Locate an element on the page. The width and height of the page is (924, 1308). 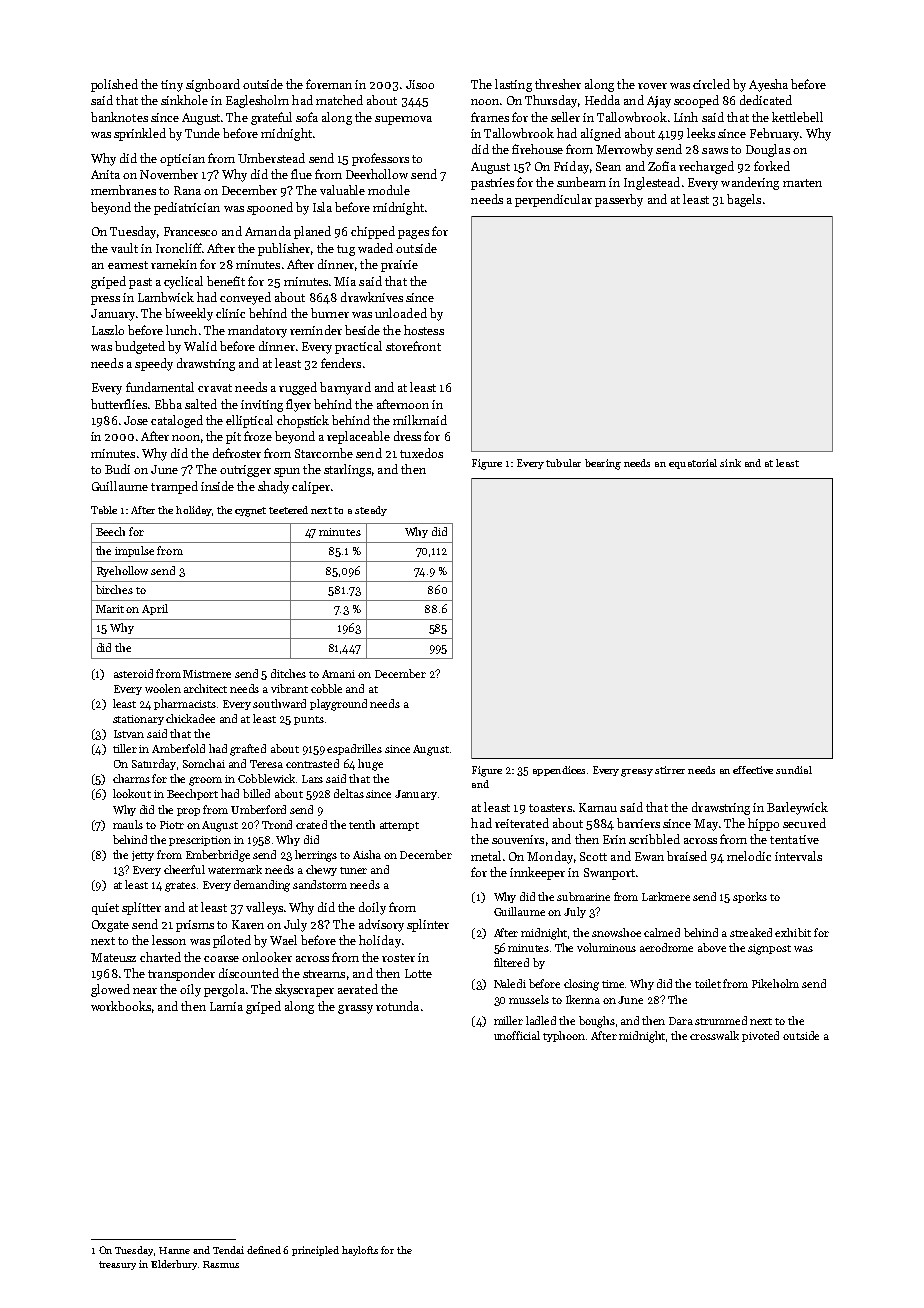
equatorial is located at coordinates (693, 464).
